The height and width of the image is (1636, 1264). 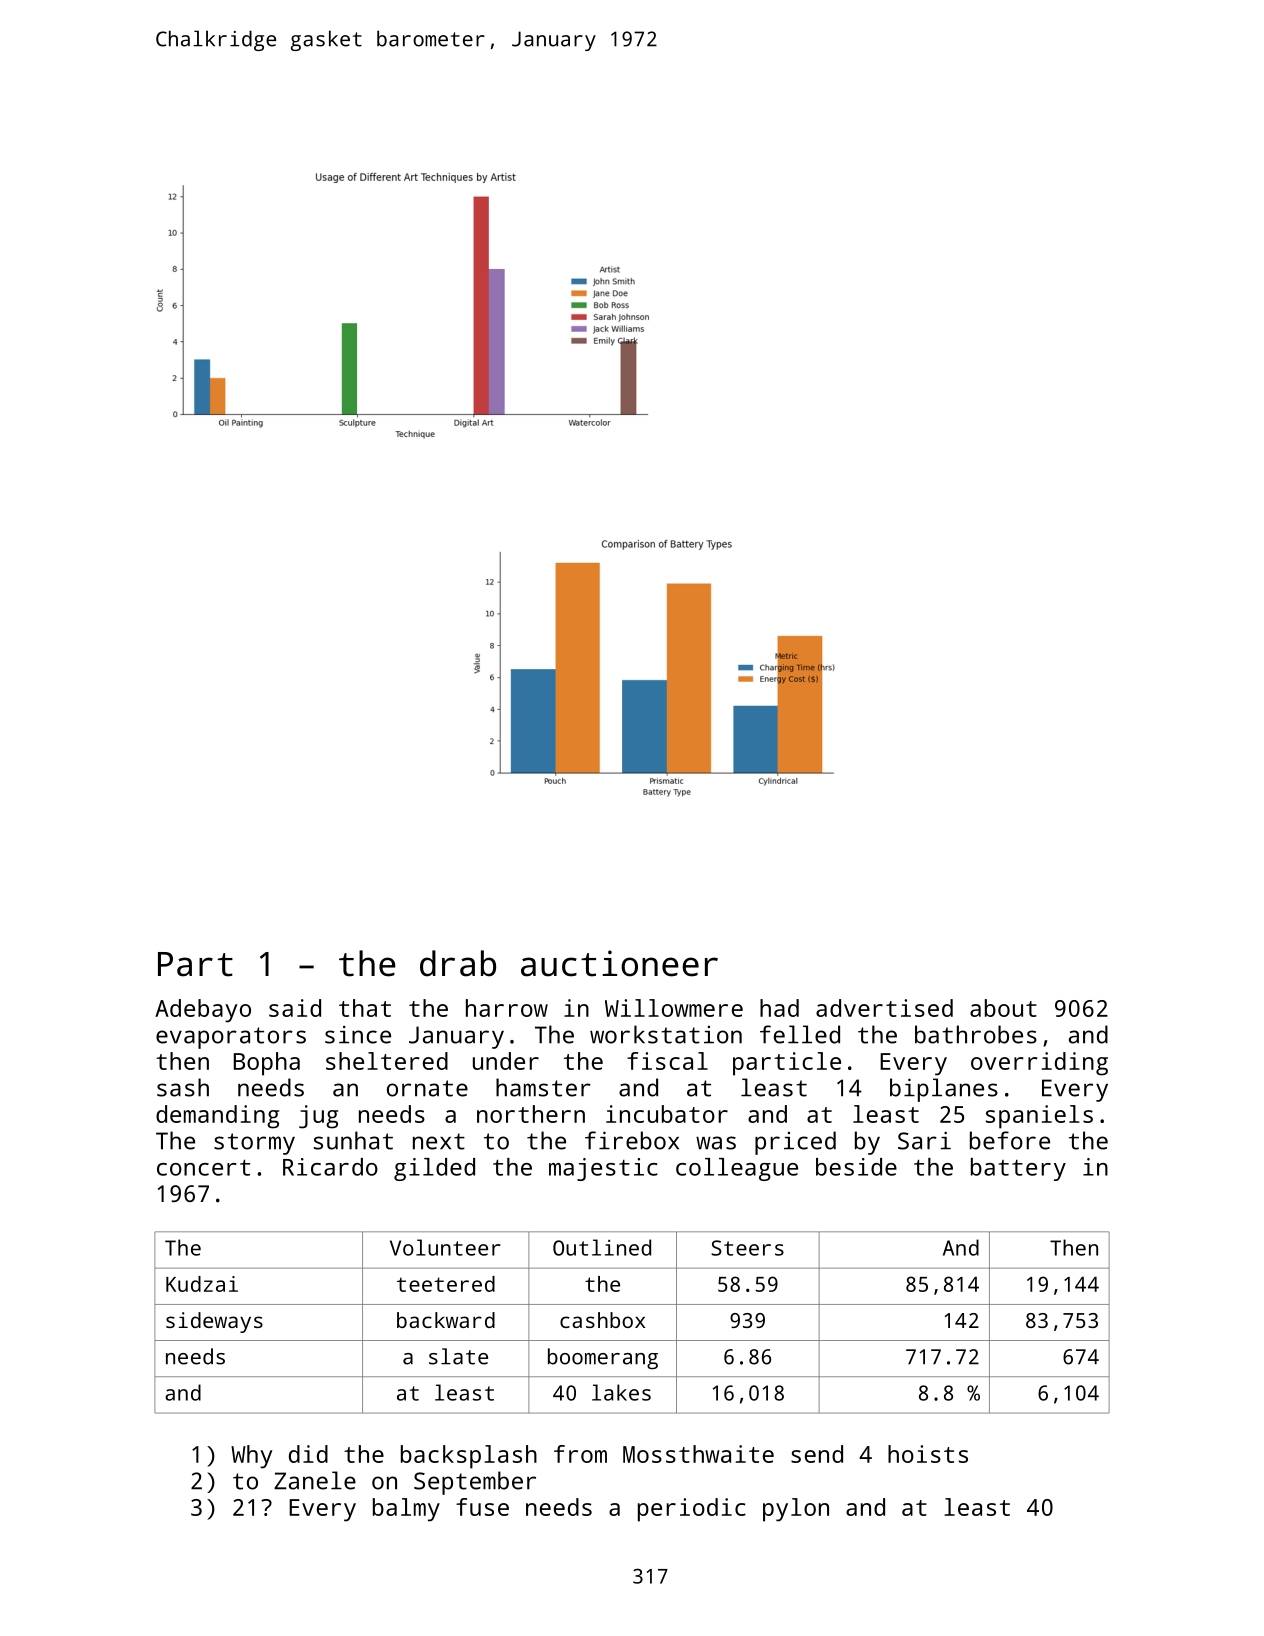 I want to click on drab, so click(x=458, y=963).
